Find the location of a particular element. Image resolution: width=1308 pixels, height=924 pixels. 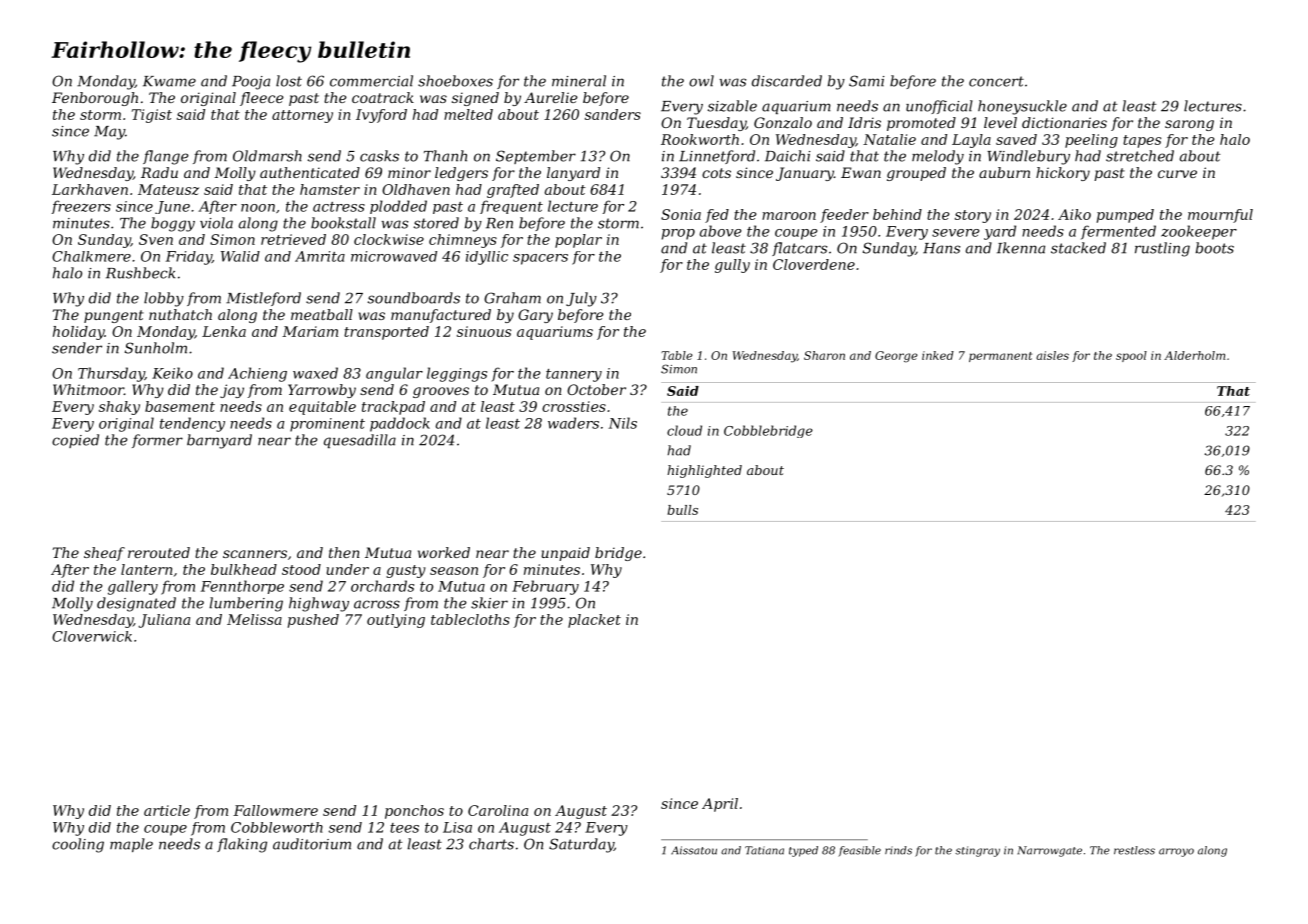

lost is located at coordinates (289, 81).
